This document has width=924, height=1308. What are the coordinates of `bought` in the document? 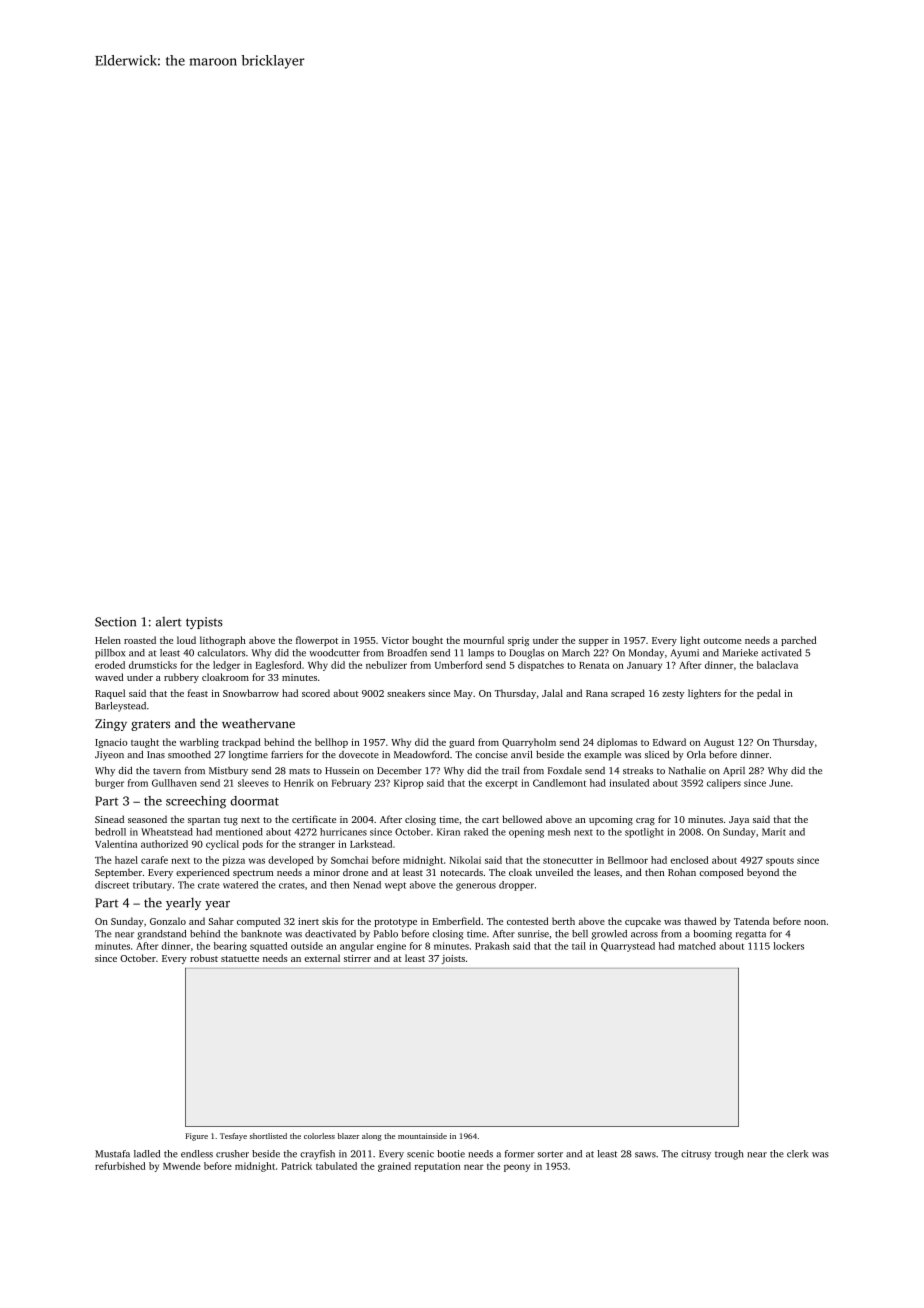 It's located at (427, 641).
